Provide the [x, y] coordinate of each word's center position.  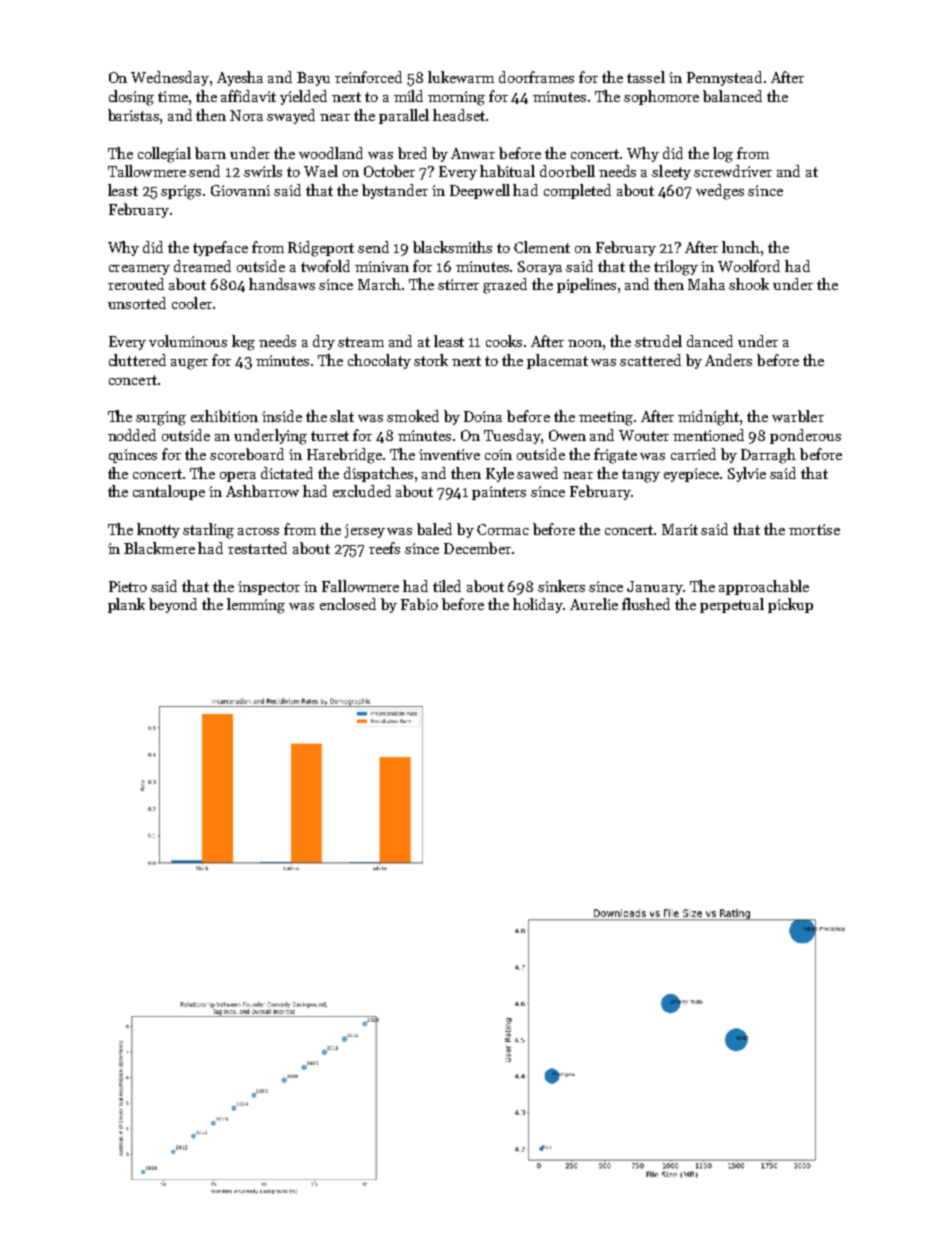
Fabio [419, 604]
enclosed [348, 604]
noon [585, 343]
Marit [680, 529]
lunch [741, 247]
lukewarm [461, 77]
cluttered [137, 360]
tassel [646, 77]
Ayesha [240, 78]
